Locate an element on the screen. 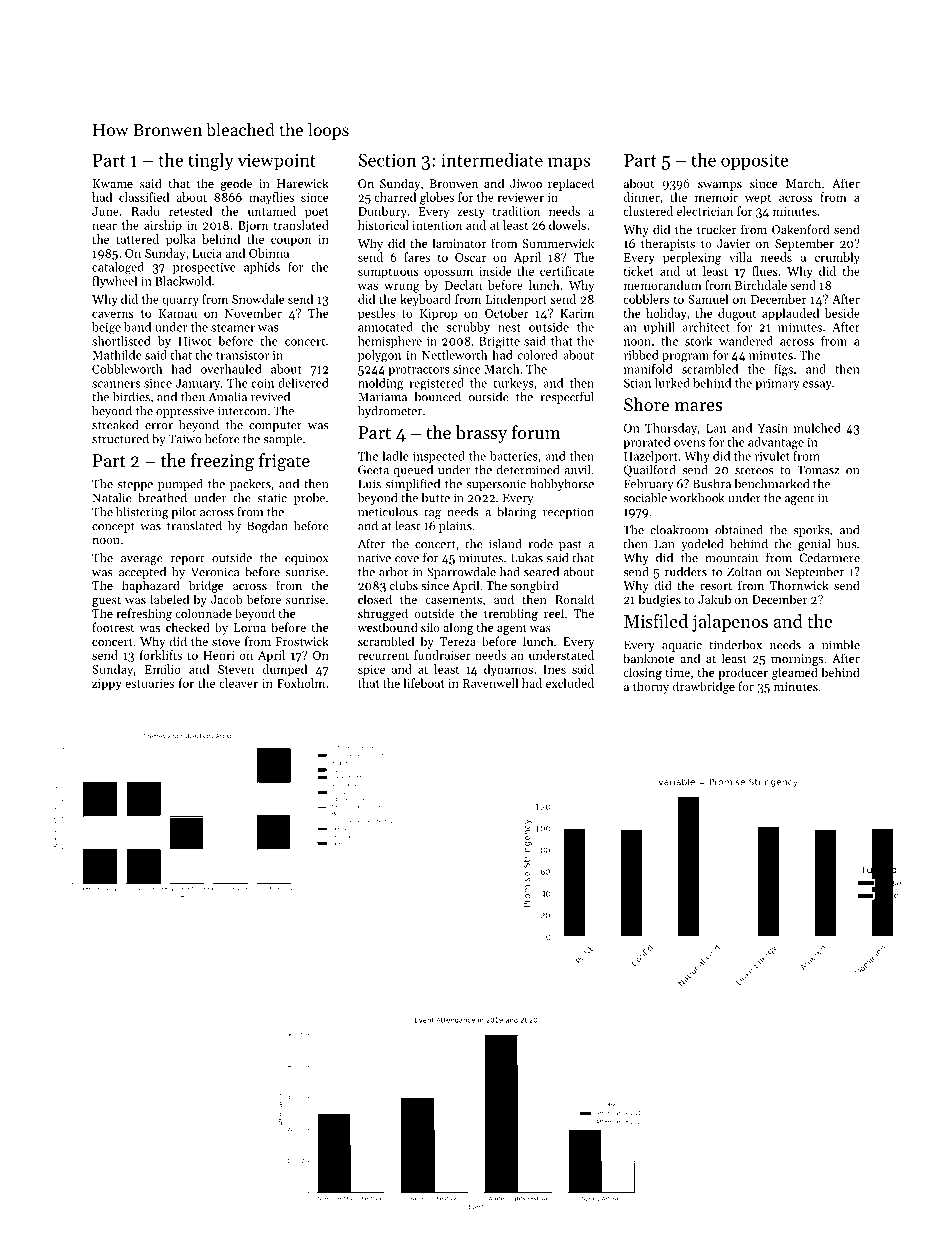 Image resolution: width=952 pixels, height=1233 pixels. forklifts is located at coordinates (161, 655).
